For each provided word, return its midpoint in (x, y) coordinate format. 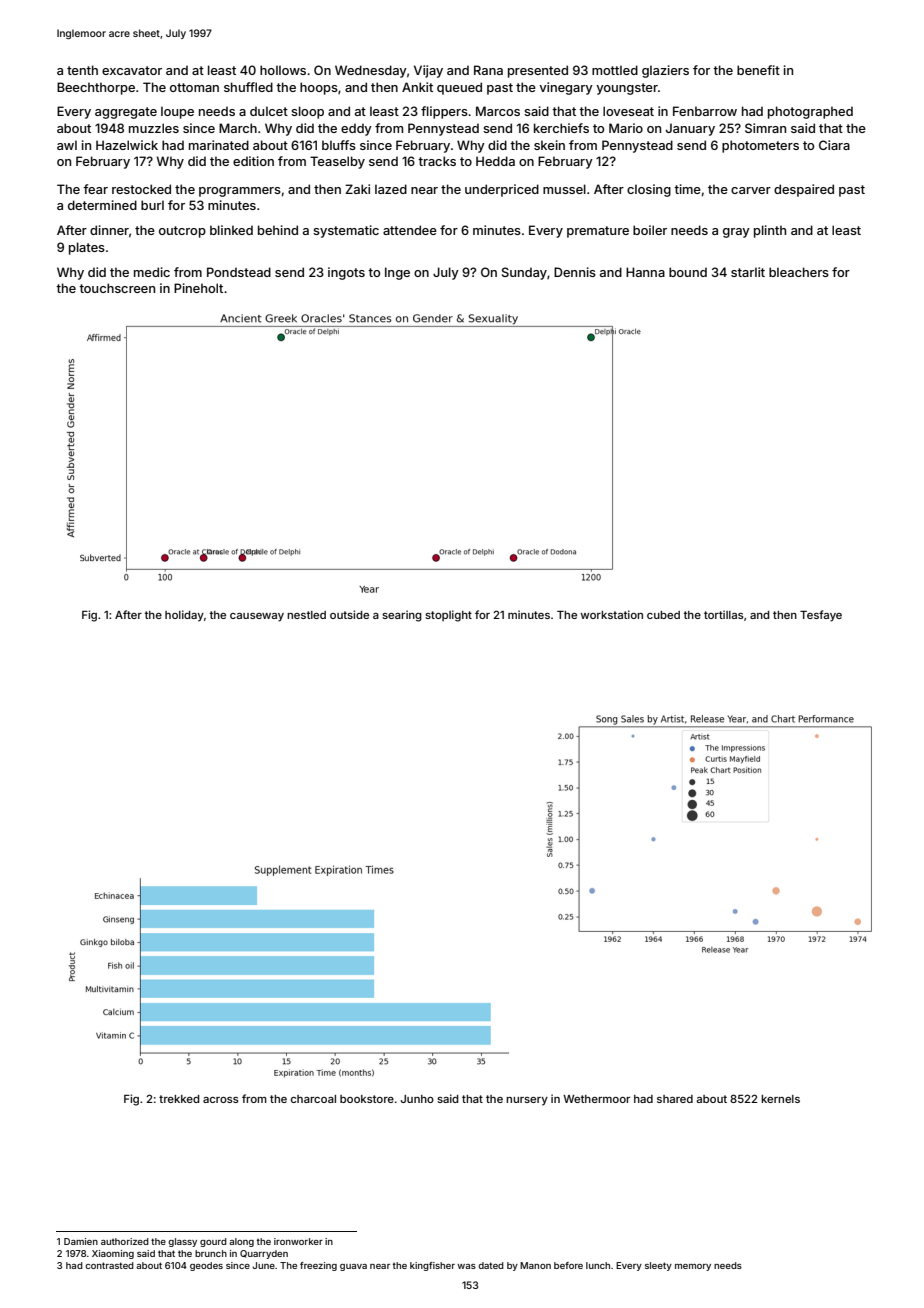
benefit (758, 70)
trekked (179, 1099)
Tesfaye (821, 616)
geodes (206, 1266)
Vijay (428, 71)
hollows (283, 70)
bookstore (367, 1099)
